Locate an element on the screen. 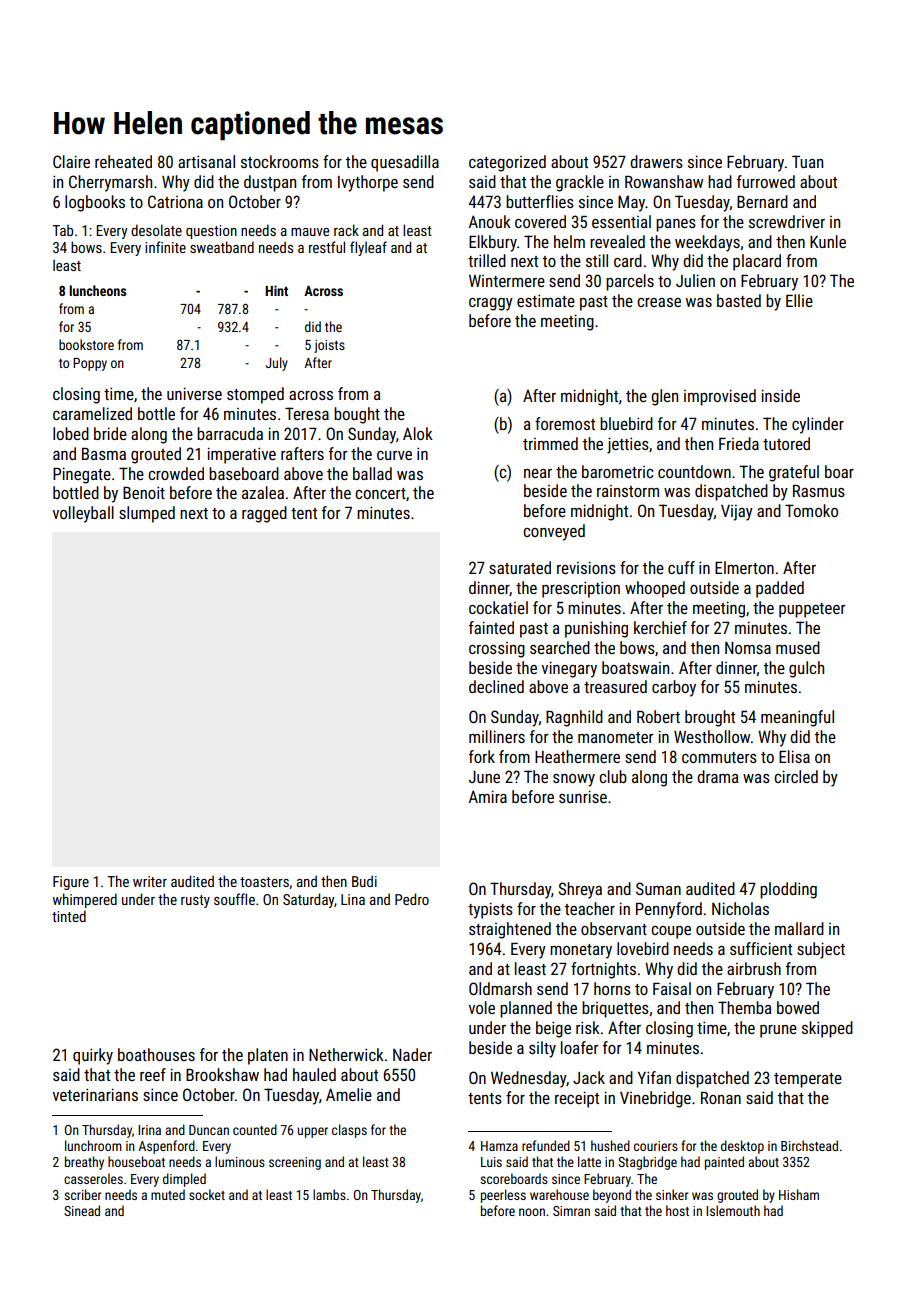 The width and height of the screenshot is (908, 1316). drama is located at coordinates (717, 776).
